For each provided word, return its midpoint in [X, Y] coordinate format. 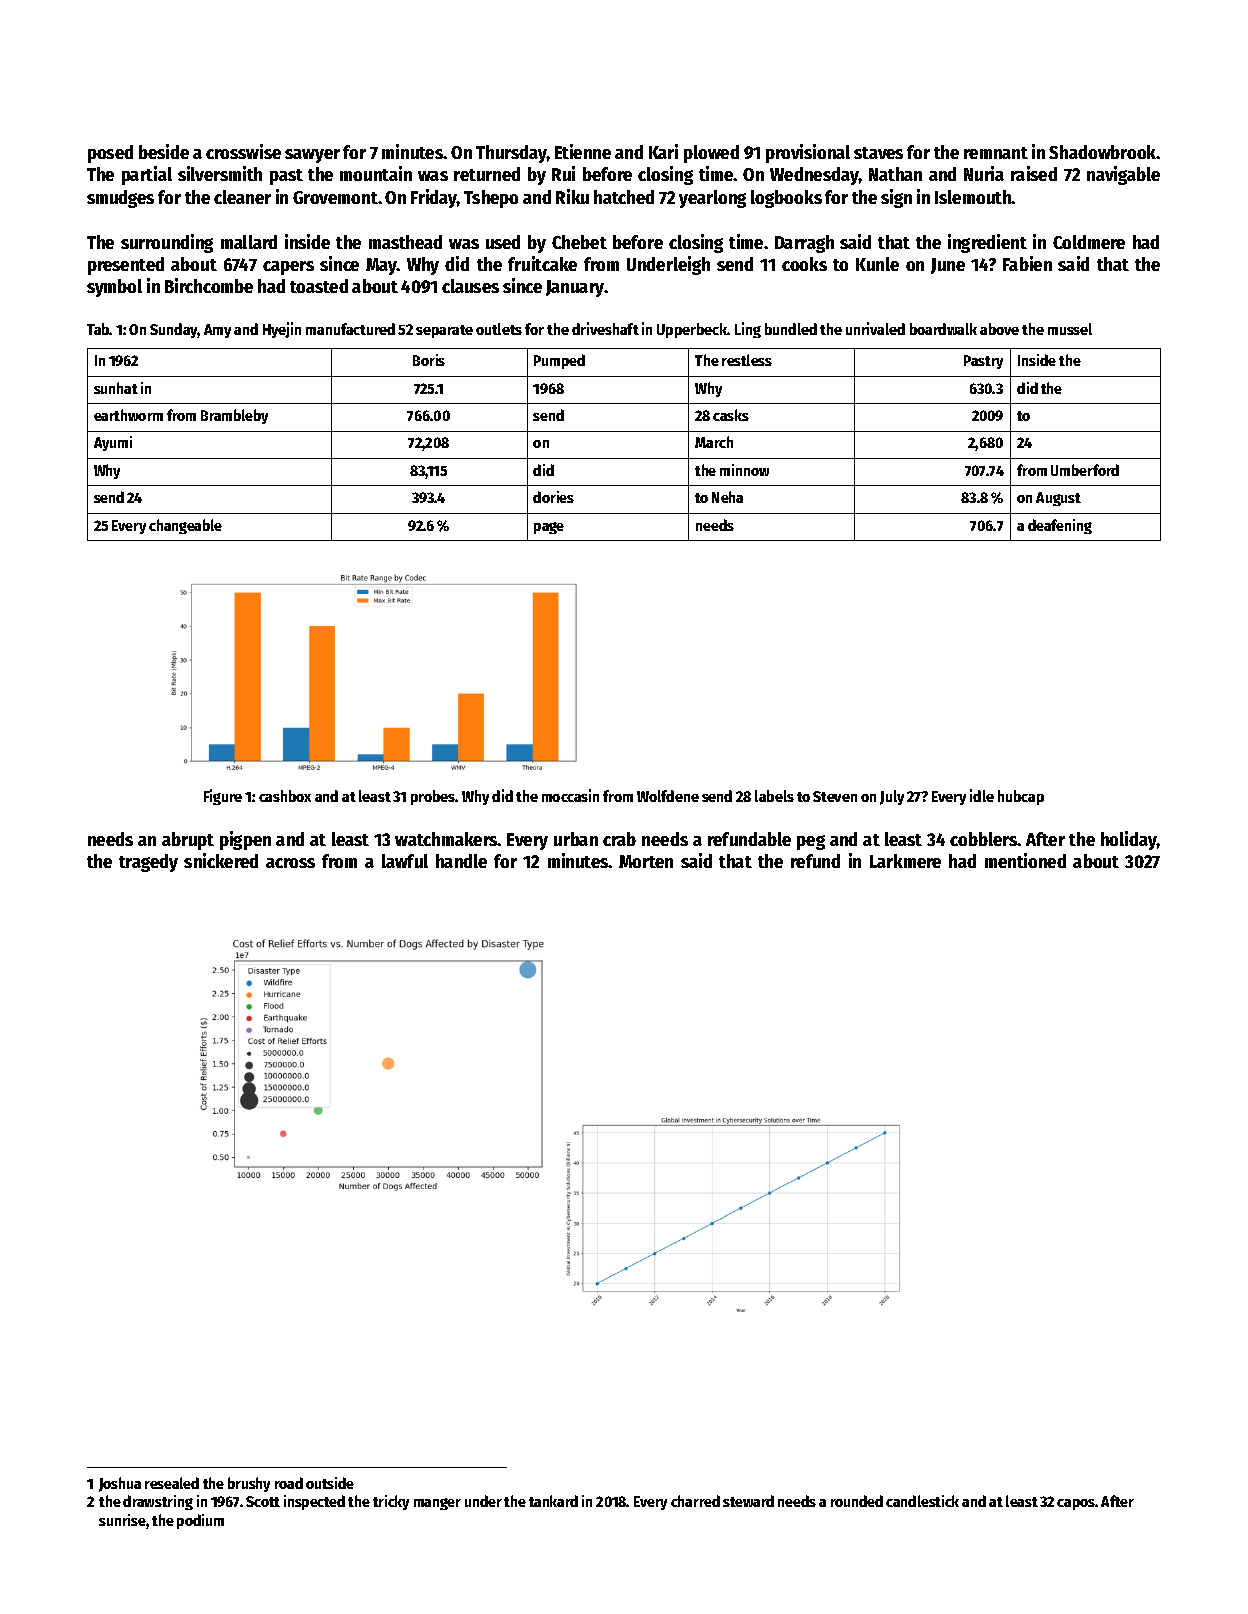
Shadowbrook [1103, 152]
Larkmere [905, 861]
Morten [646, 861]
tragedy [148, 863]
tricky [391, 1502]
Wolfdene [668, 796]
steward [748, 1501]
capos [1076, 1504]
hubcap [1021, 797]
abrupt [188, 841]
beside [164, 151]
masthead [405, 242]
